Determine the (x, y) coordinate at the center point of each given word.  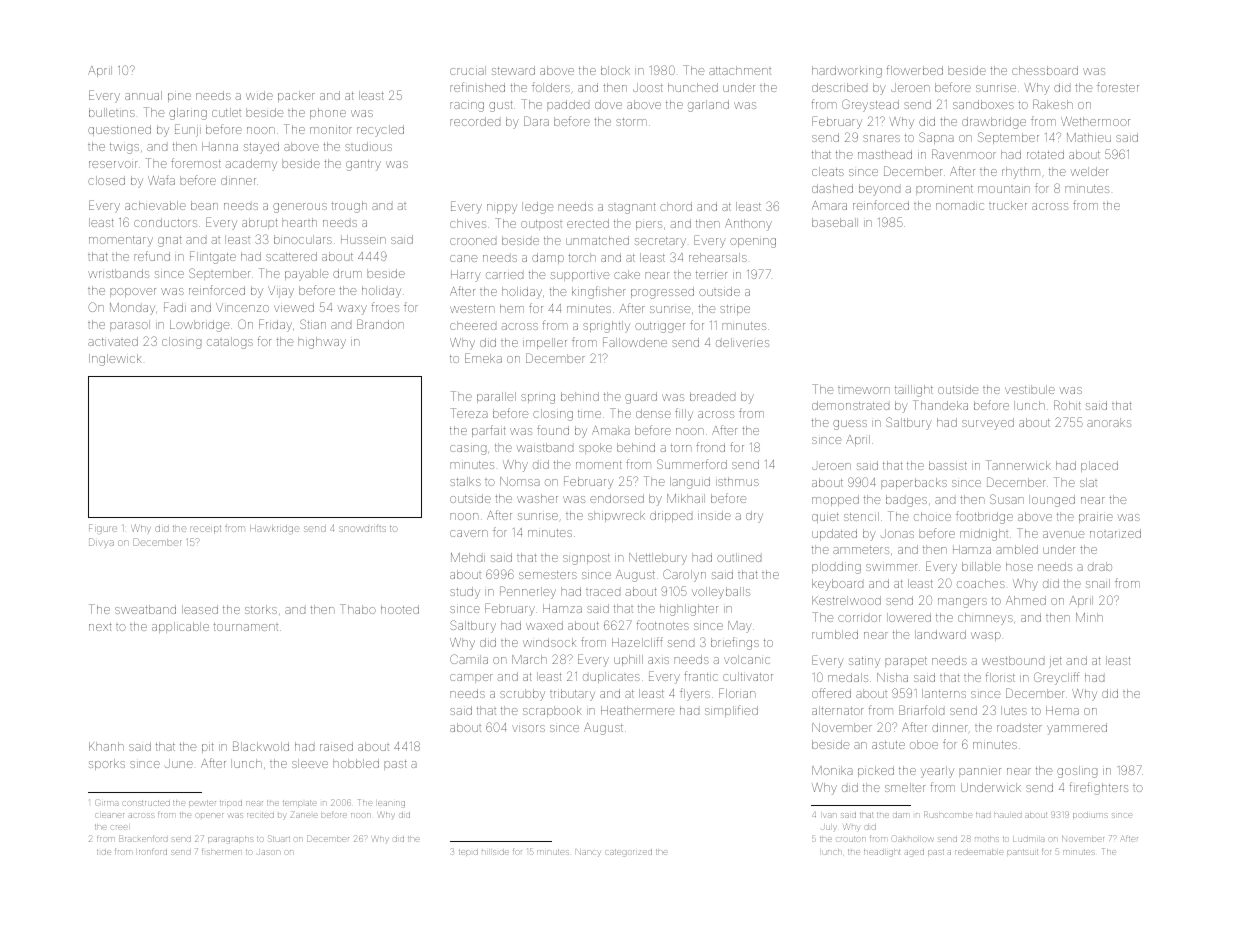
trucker (1008, 205)
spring (538, 399)
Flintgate (213, 257)
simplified (731, 711)
